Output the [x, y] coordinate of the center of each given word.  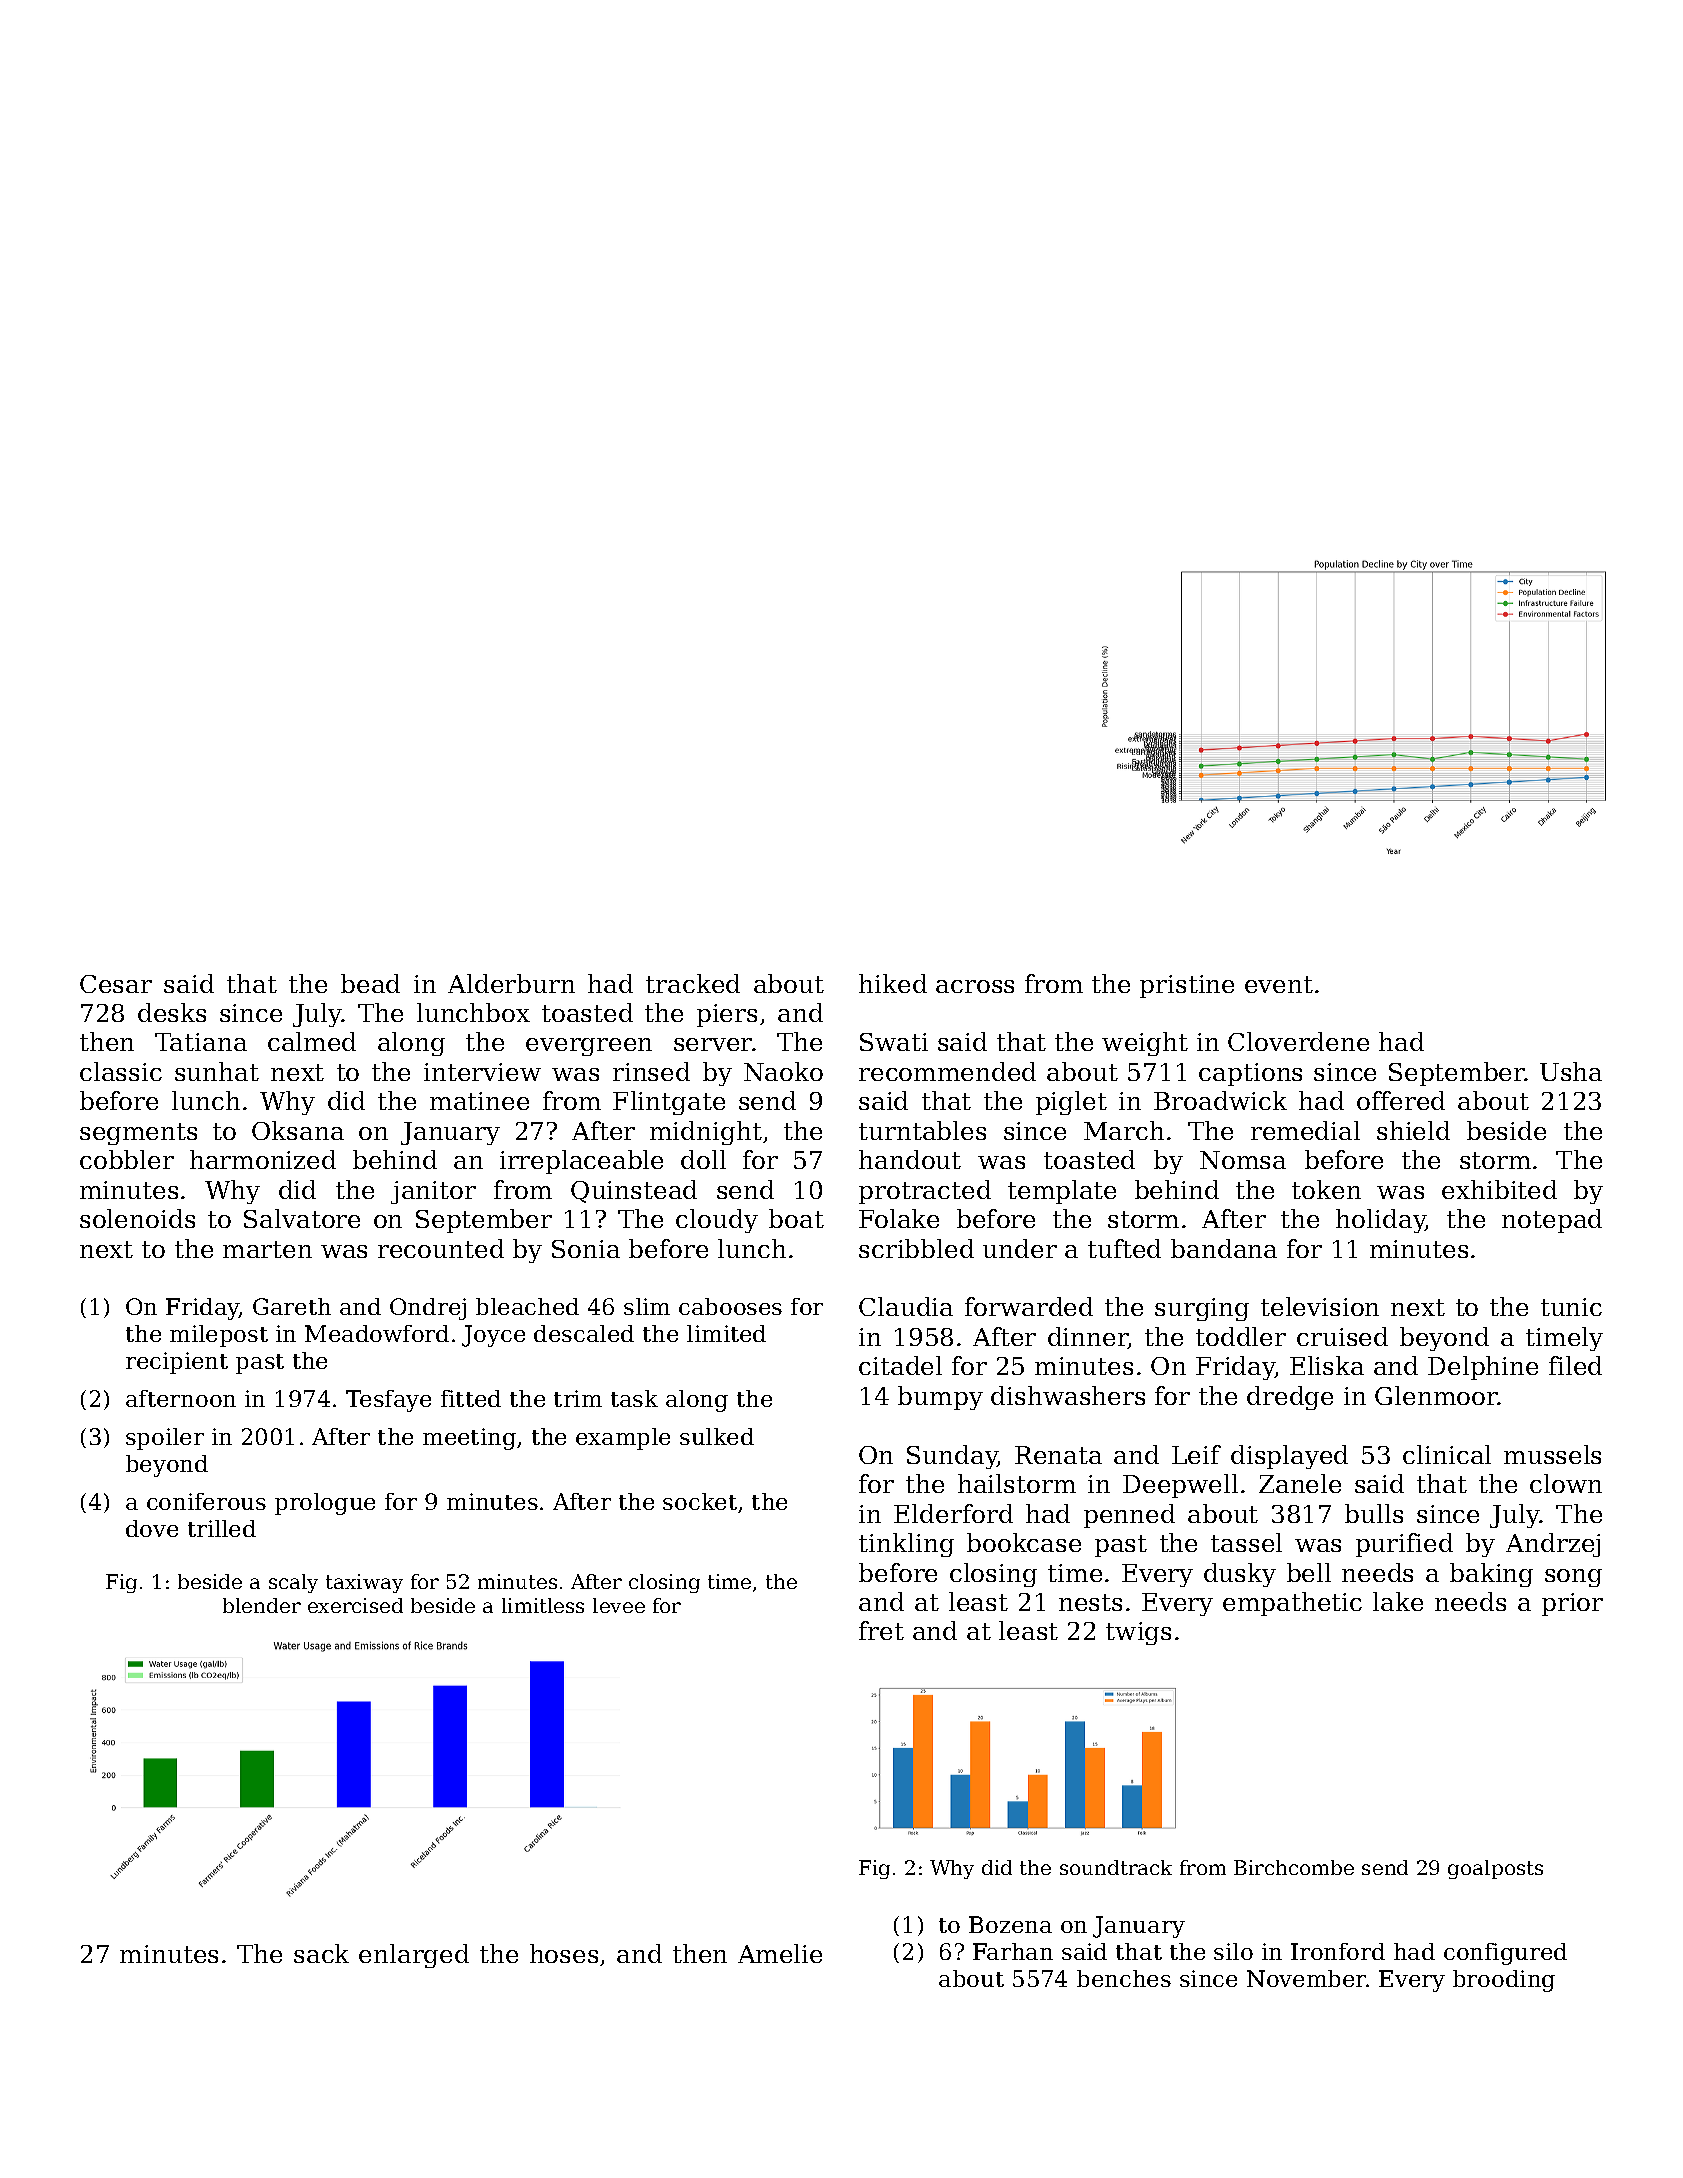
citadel [900, 1365]
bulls [1374, 1513]
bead [370, 983]
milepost [219, 1336]
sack [321, 1953]
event [1279, 984]
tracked [693, 983]
